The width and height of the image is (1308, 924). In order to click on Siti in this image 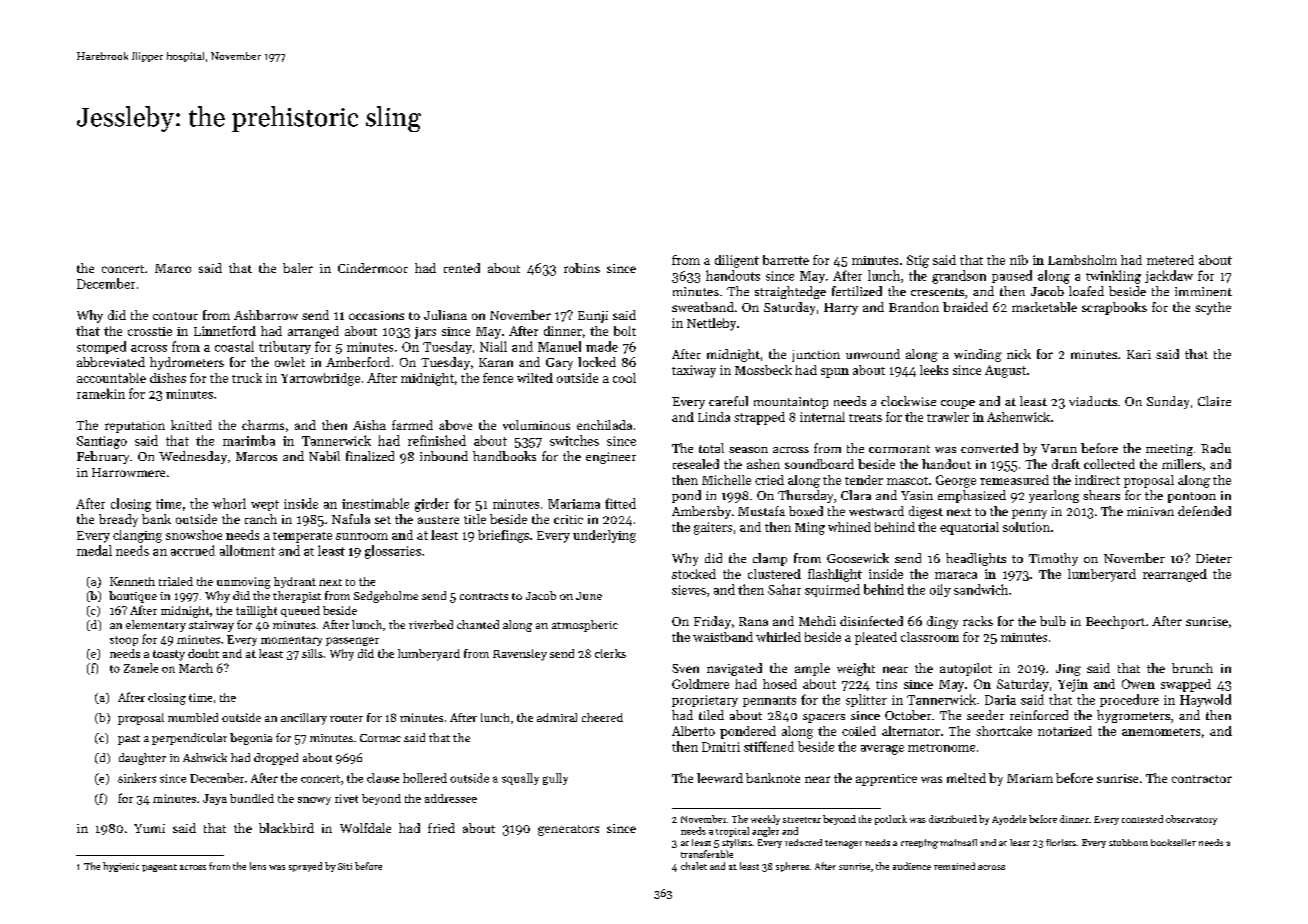, I will do `click(345, 866)`.
